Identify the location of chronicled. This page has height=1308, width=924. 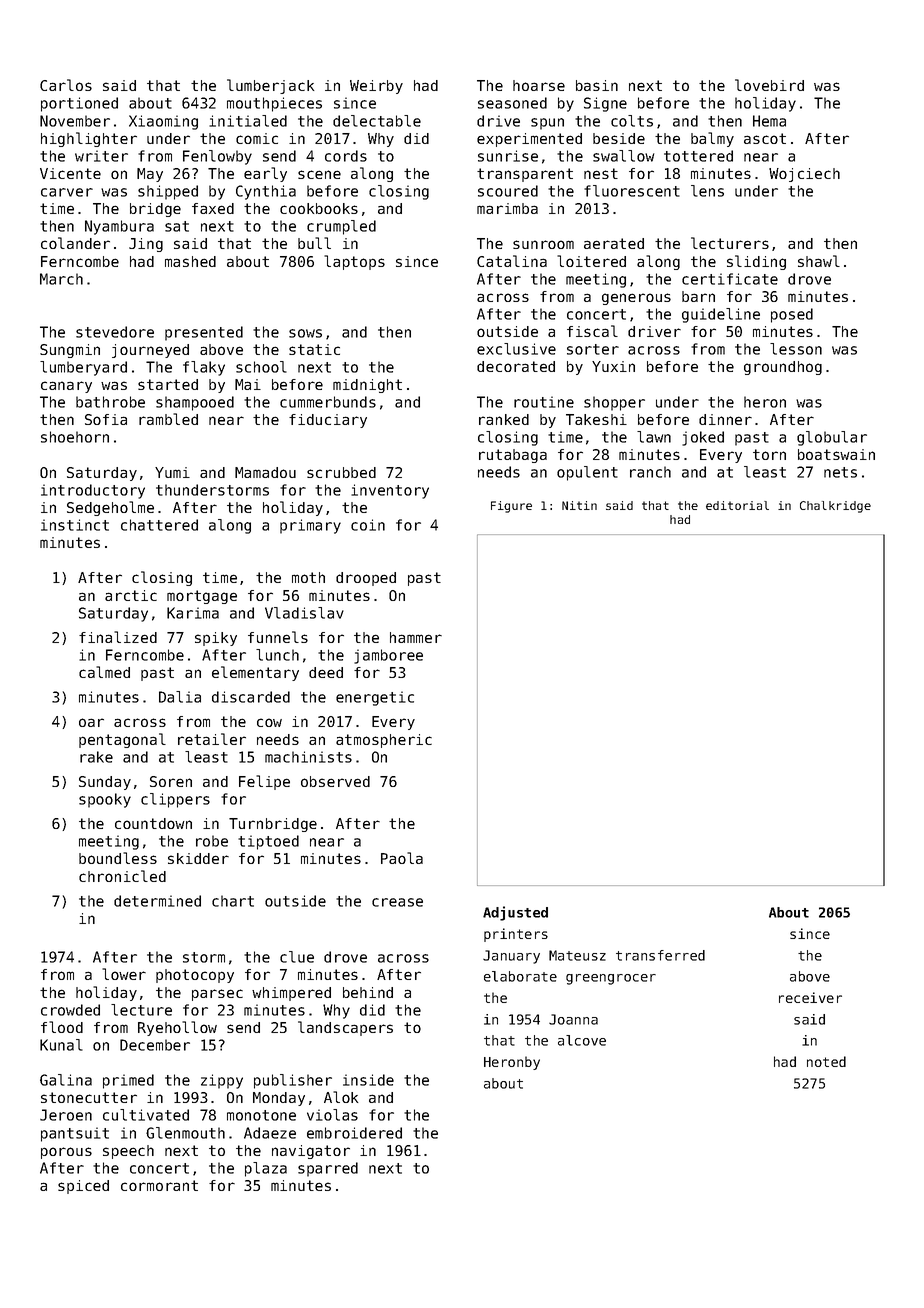
(122, 876).
